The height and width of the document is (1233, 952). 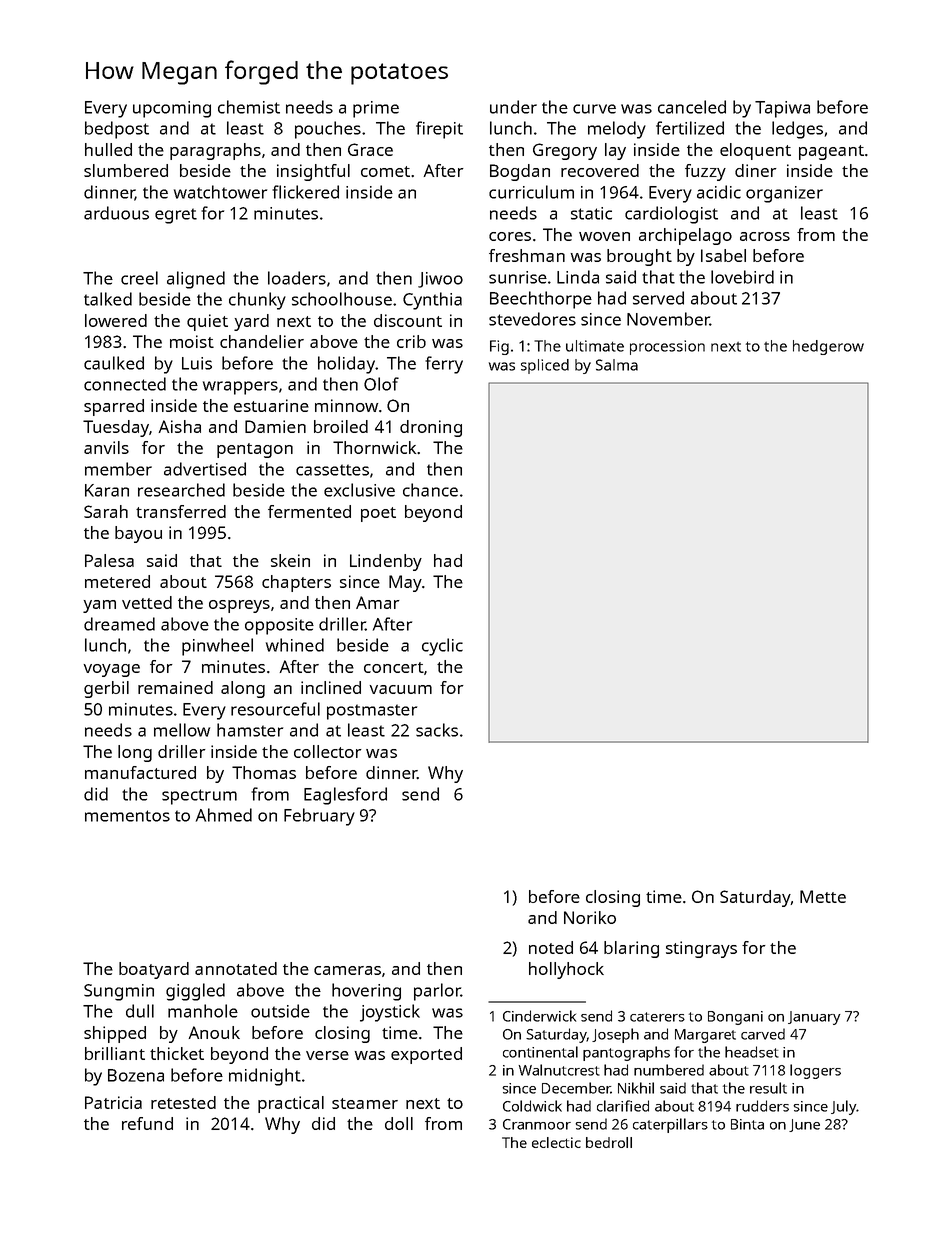 What do you see at coordinates (385, 171) in the document?
I see `comet` at bounding box center [385, 171].
